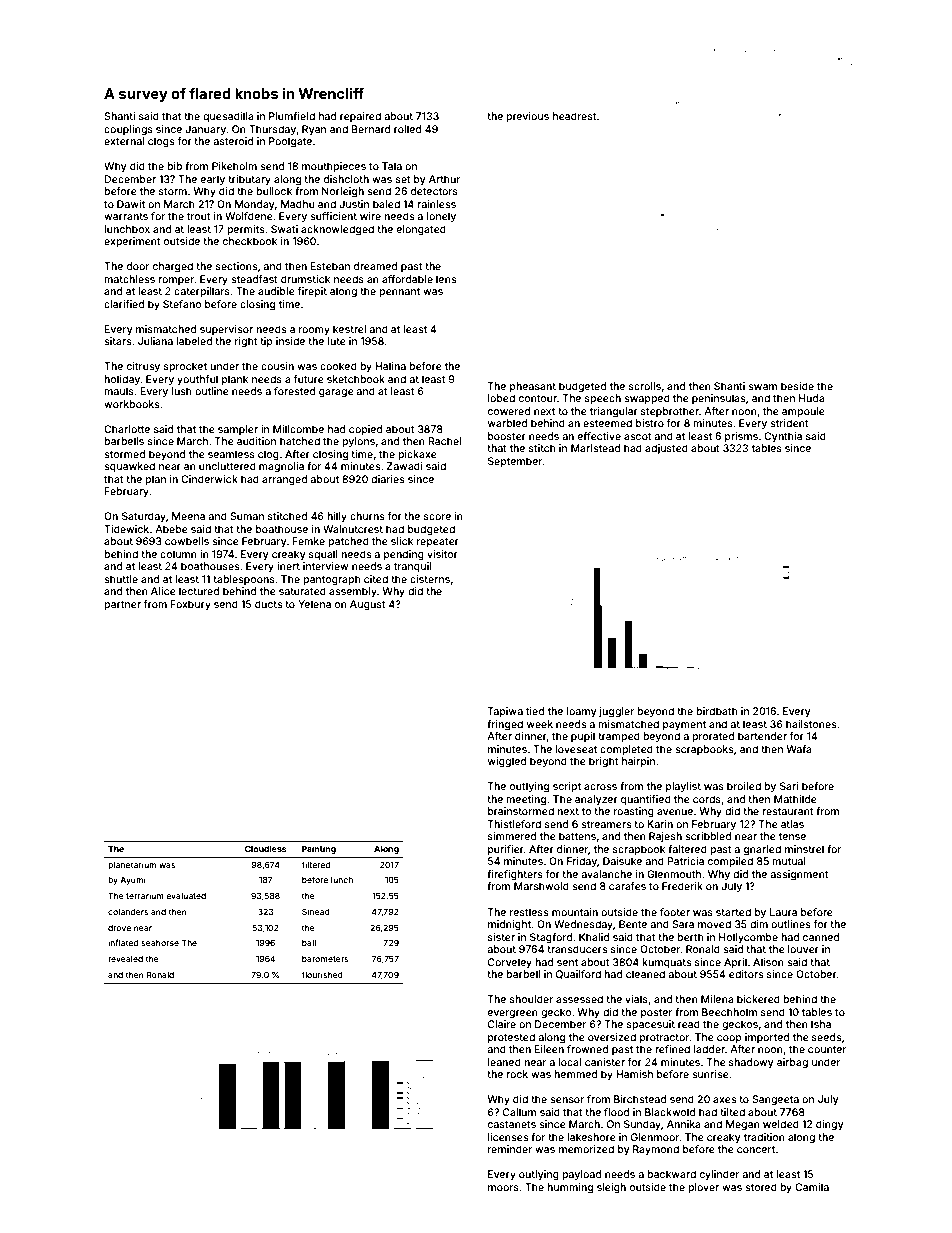  What do you see at coordinates (353, 592) in the screenshot?
I see `assembly` at bounding box center [353, 592].
